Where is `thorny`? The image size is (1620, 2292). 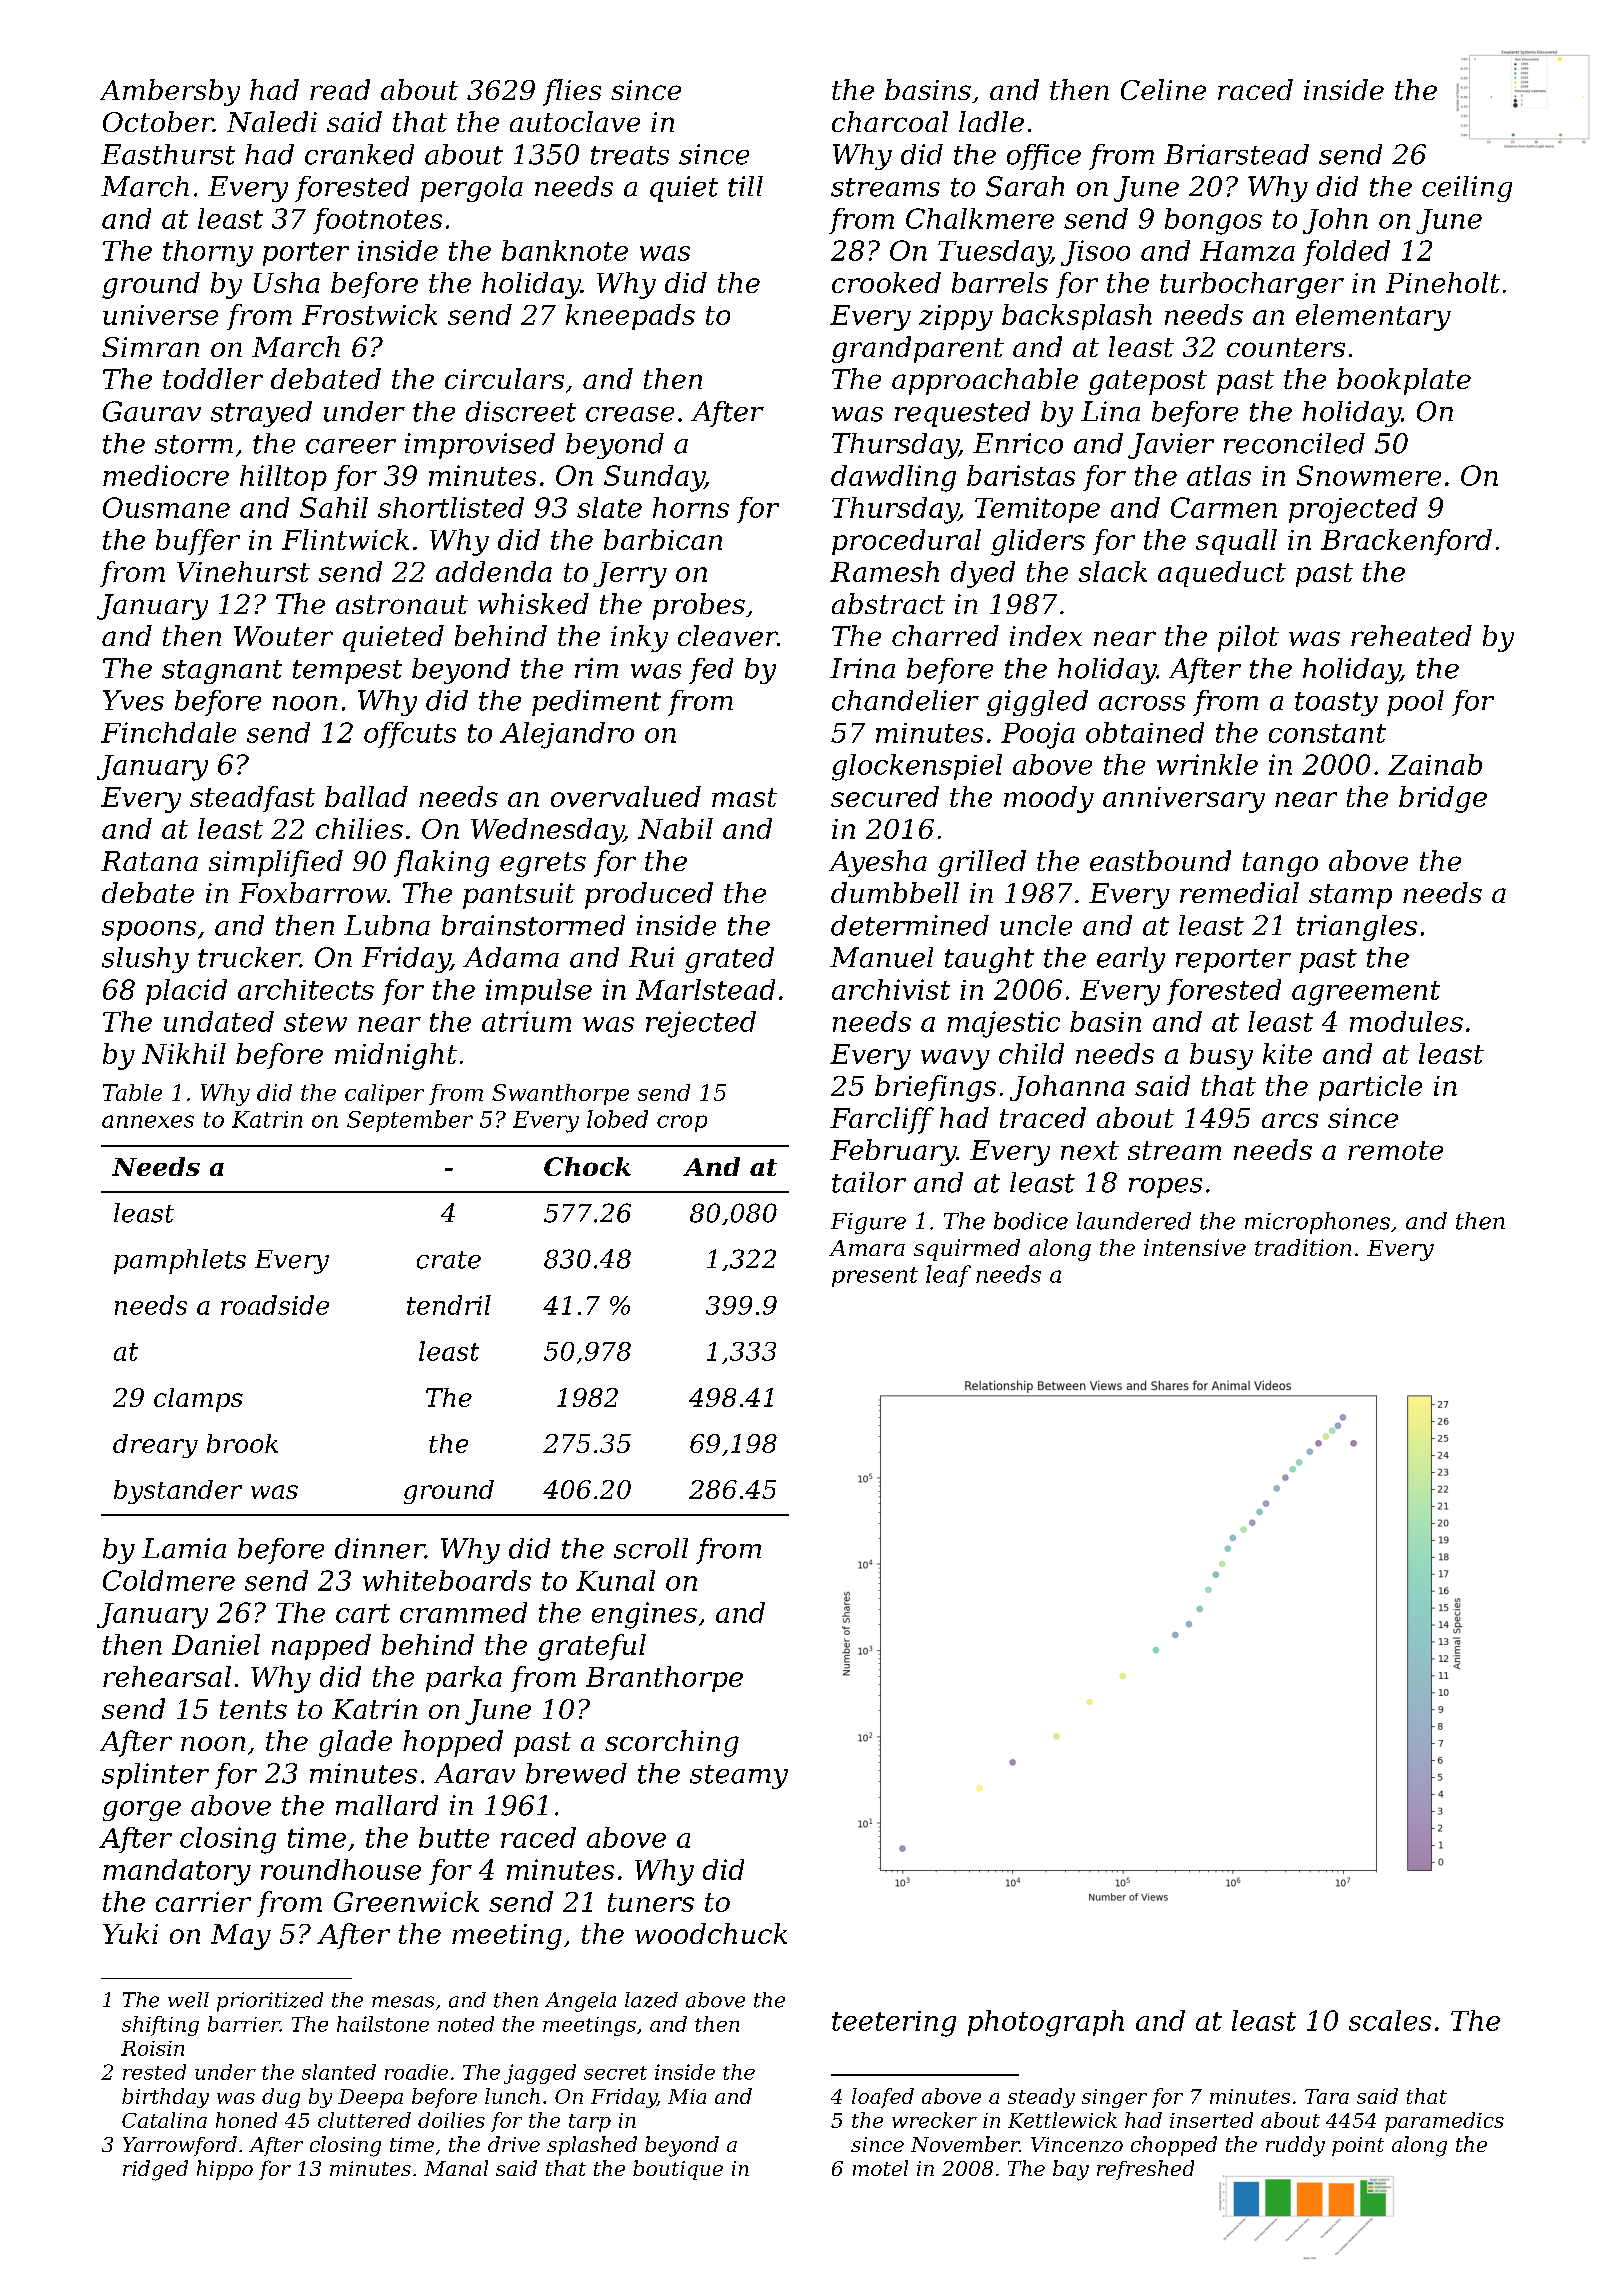
thorny is located at coordinates (208, 253).
